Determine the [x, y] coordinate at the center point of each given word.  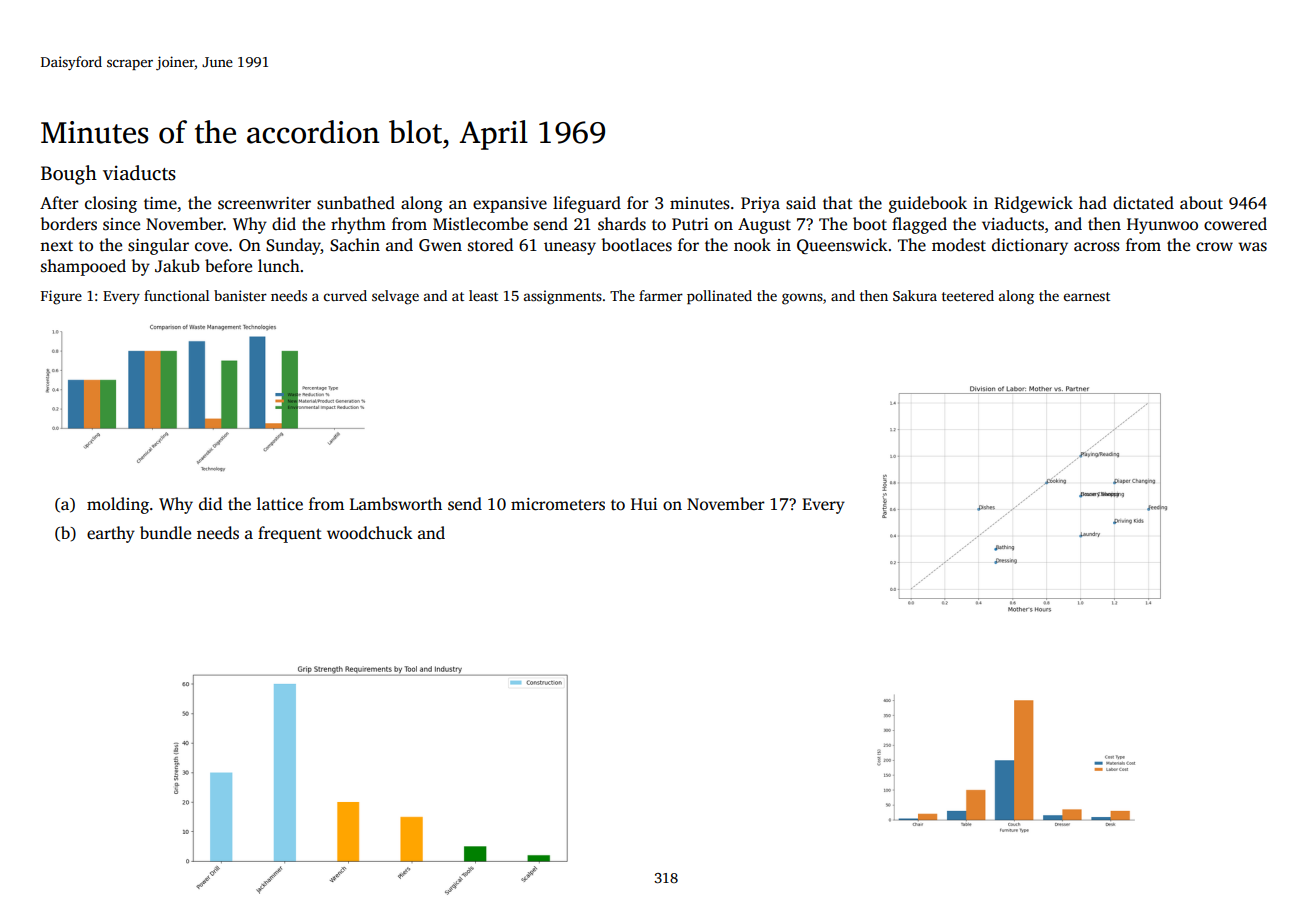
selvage [395, 297]
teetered [968, 295]
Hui [644, 504]
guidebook [928, 204]
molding [118, 505]
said [801, 203]
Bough [69, 175]
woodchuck [370, 533]
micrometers [558, 504]
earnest [1087, 296]
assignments [563, 297]
